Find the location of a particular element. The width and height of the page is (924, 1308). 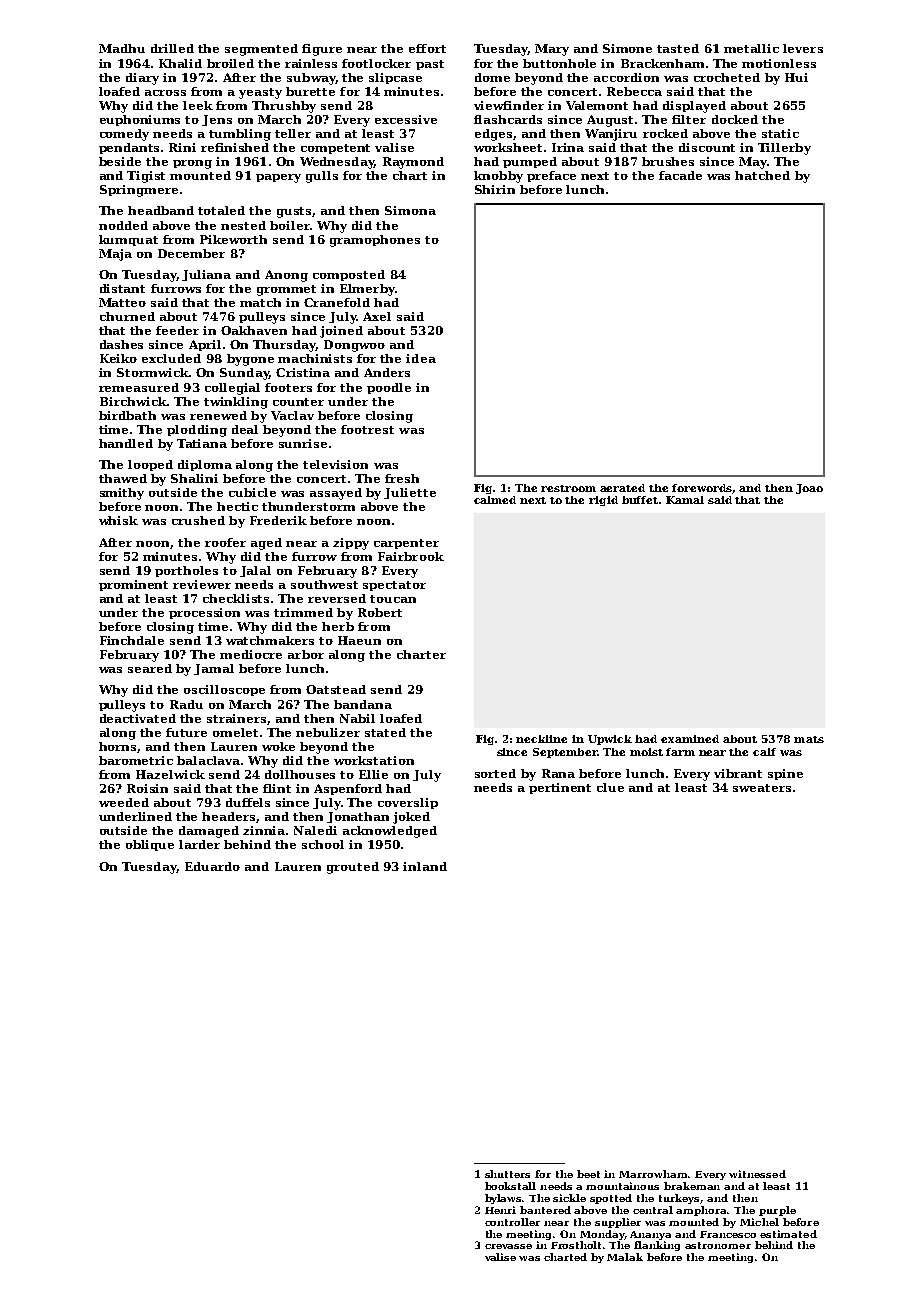

crevasse is located at coordinates (508, 1246).
